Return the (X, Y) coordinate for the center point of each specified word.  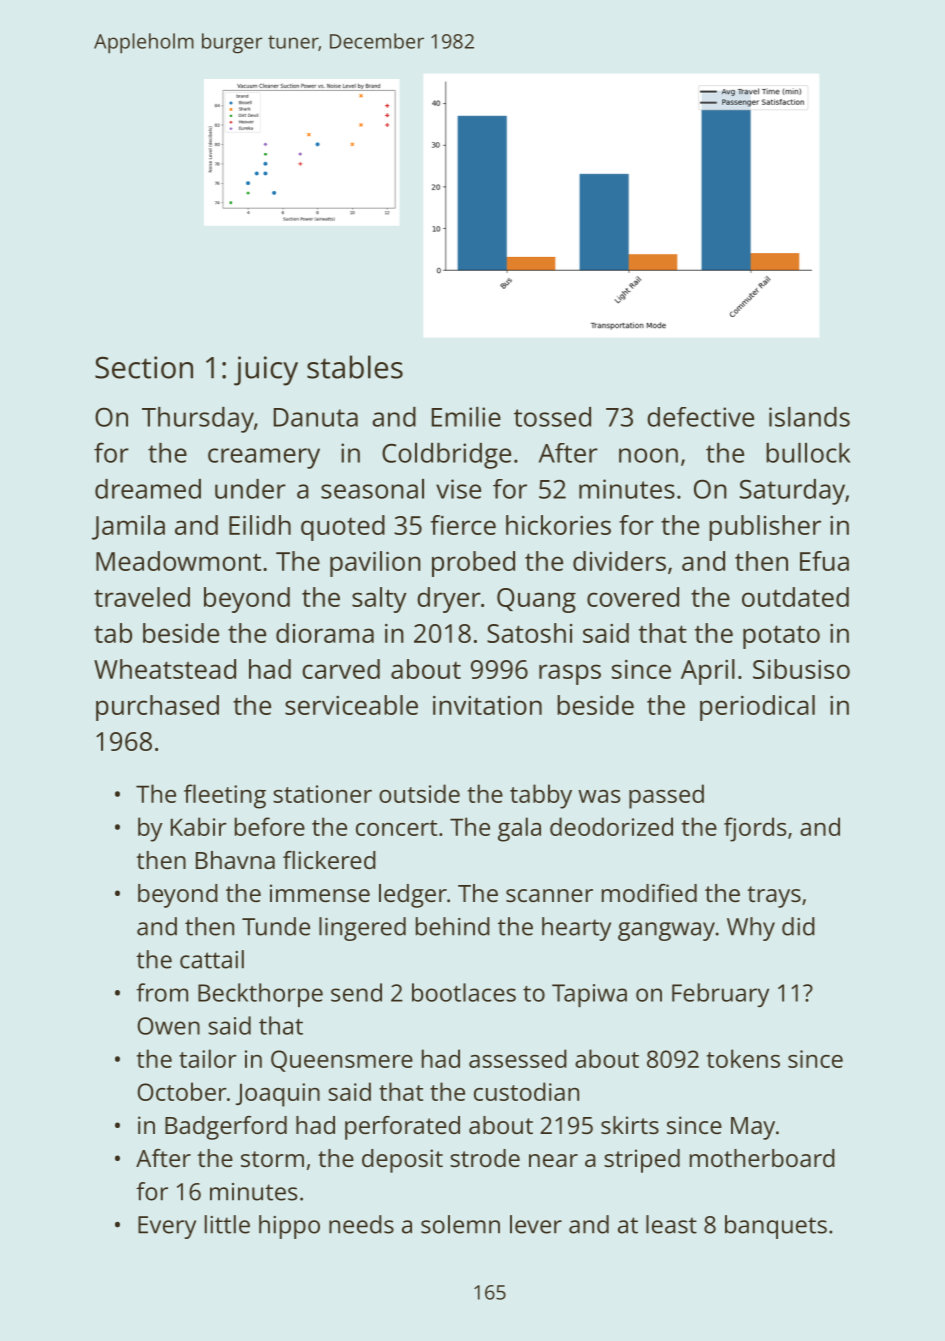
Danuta (316, 417)
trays (774, 897)
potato (781, 637)
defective (700, 417)
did (798, 926)
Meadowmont (178, 561)
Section (144, 367)
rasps (570, 674)
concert (396, 828)
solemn (460, 1224)
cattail (212, 959)
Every (167, 1227)
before (270, 826)
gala (519, 829)
